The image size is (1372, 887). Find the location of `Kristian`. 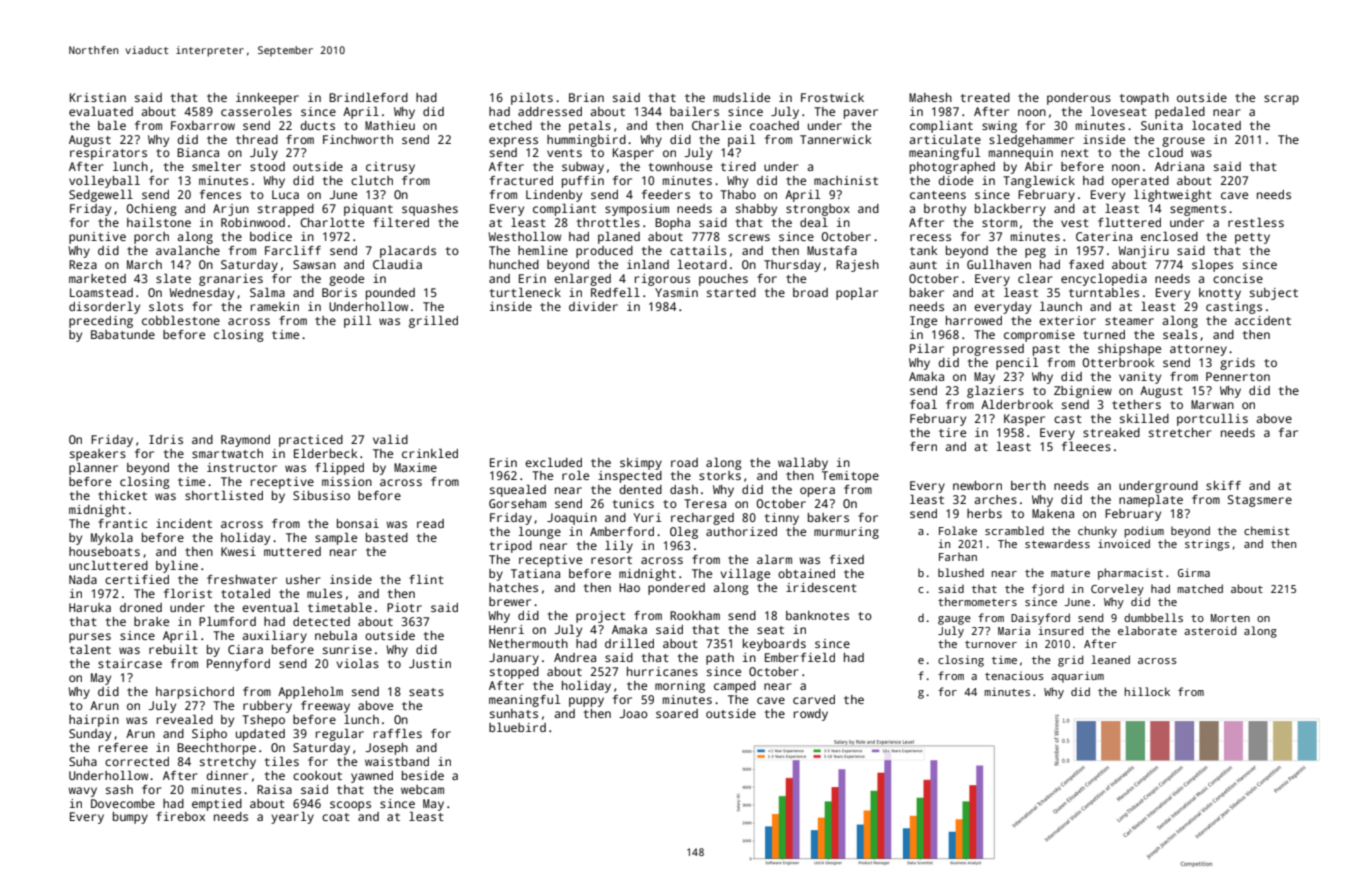

Kristian is located at coordinates (98, 97).
